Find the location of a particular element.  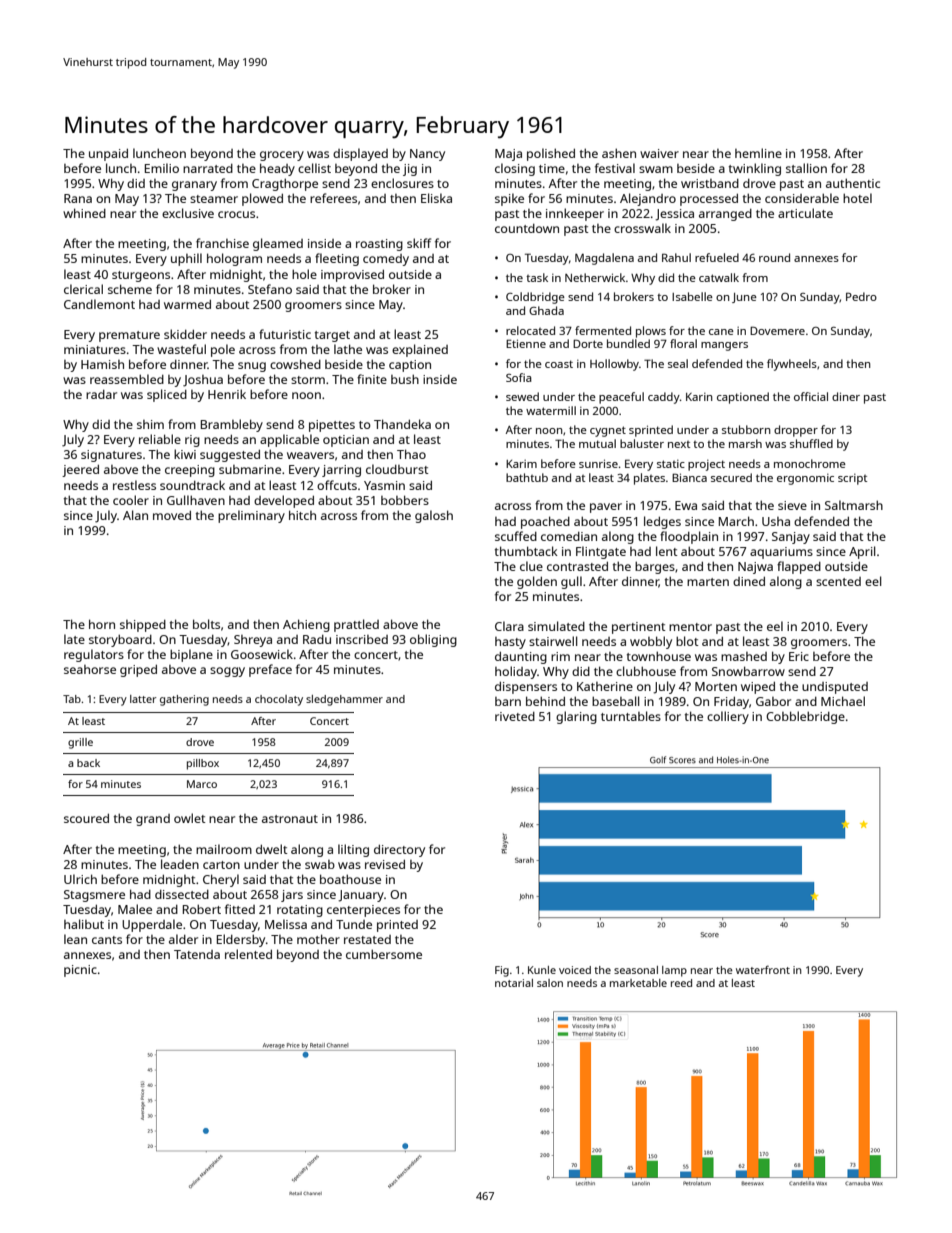

Alan is located at coordinates (135, 515).
